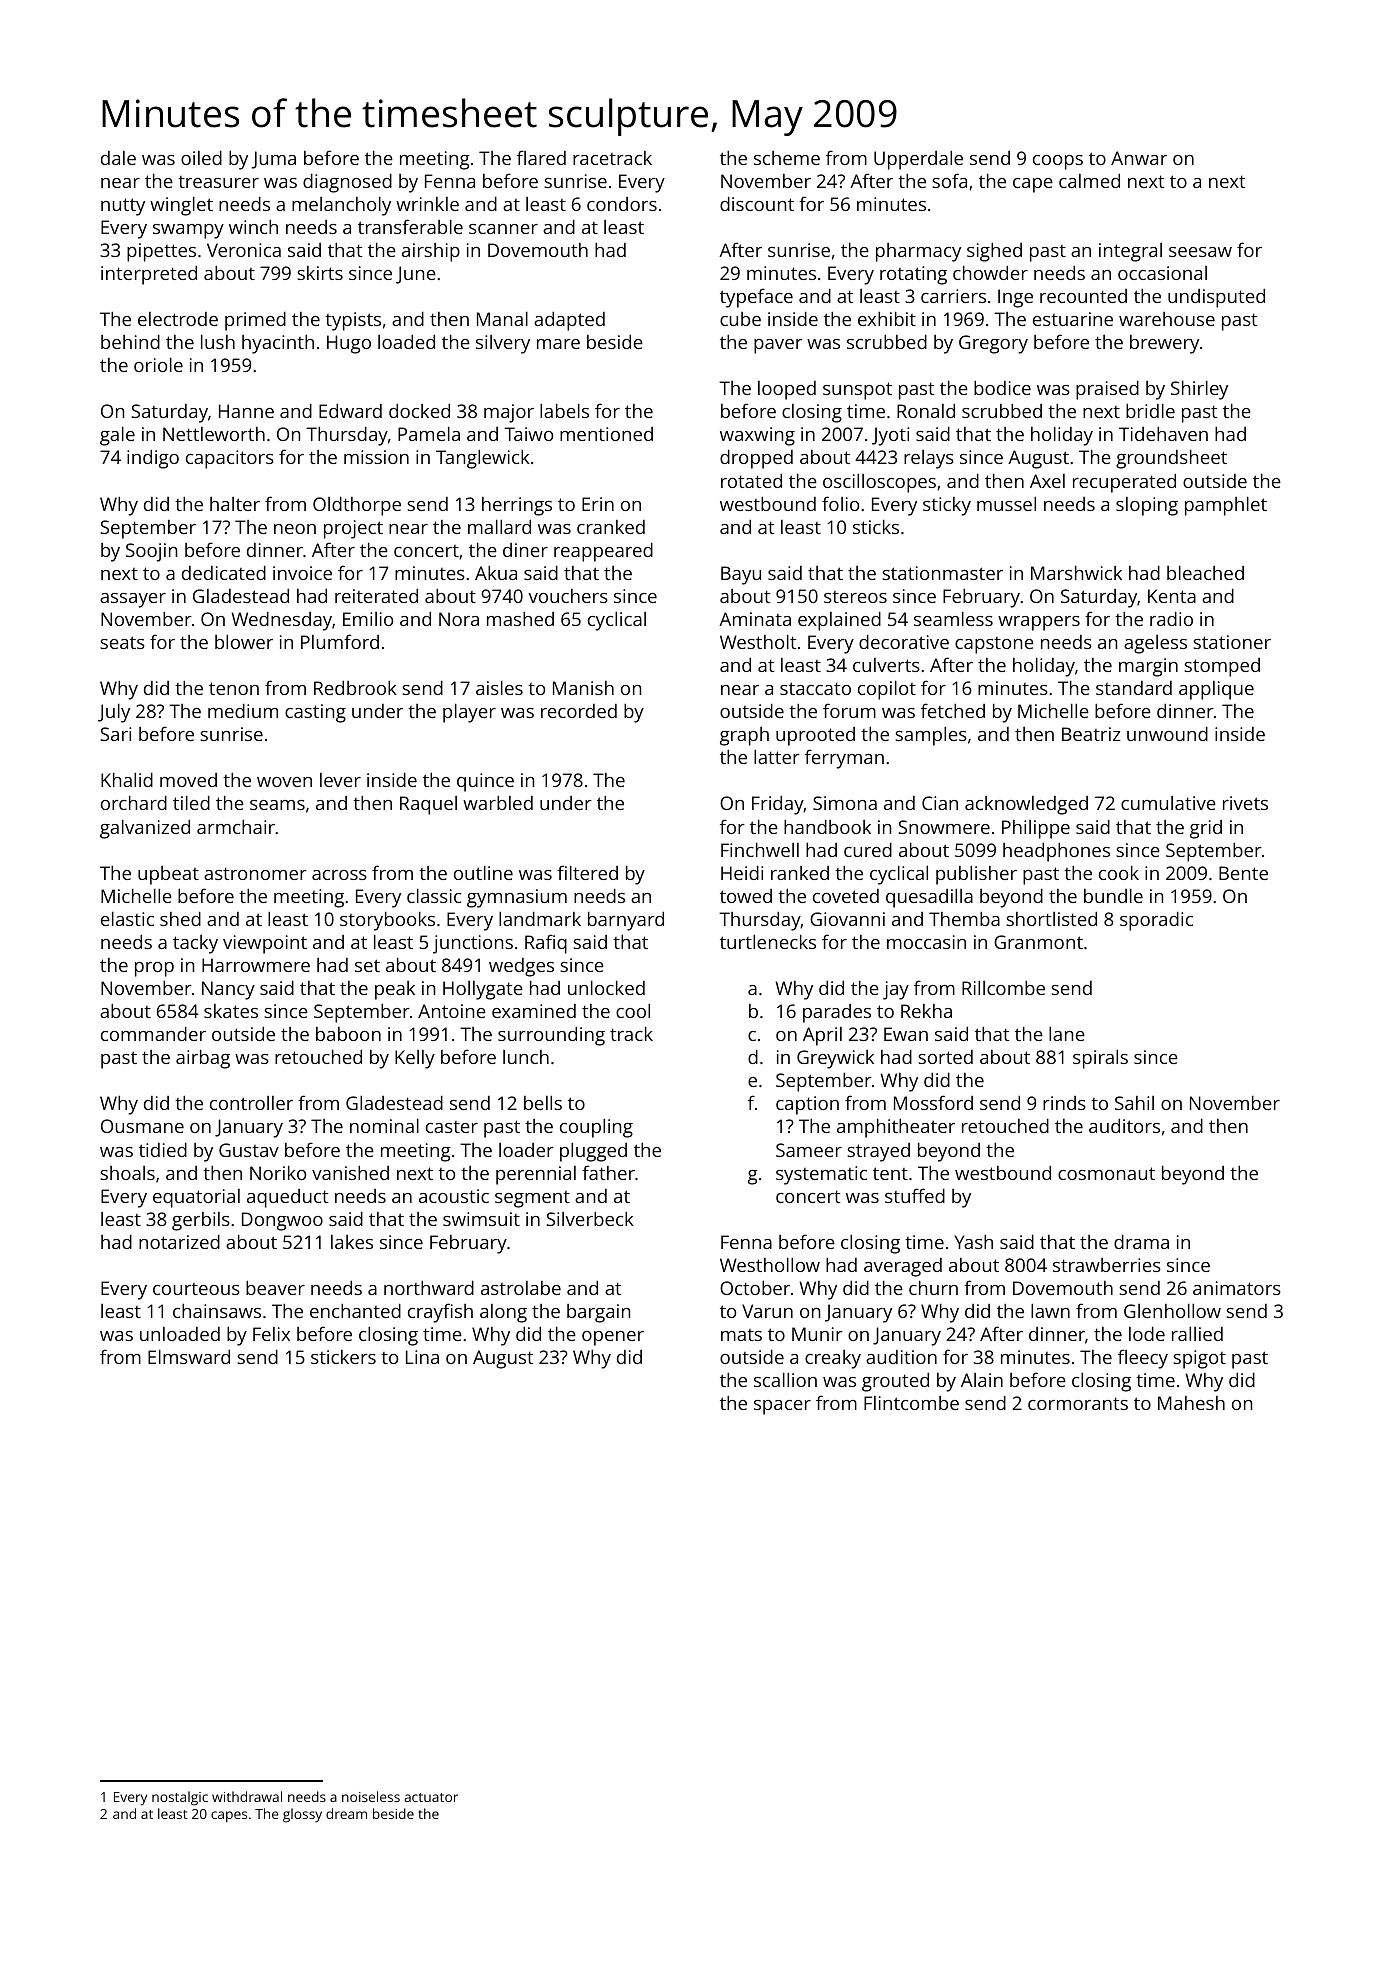  I want to click on creaky, so click(833, 1359).
